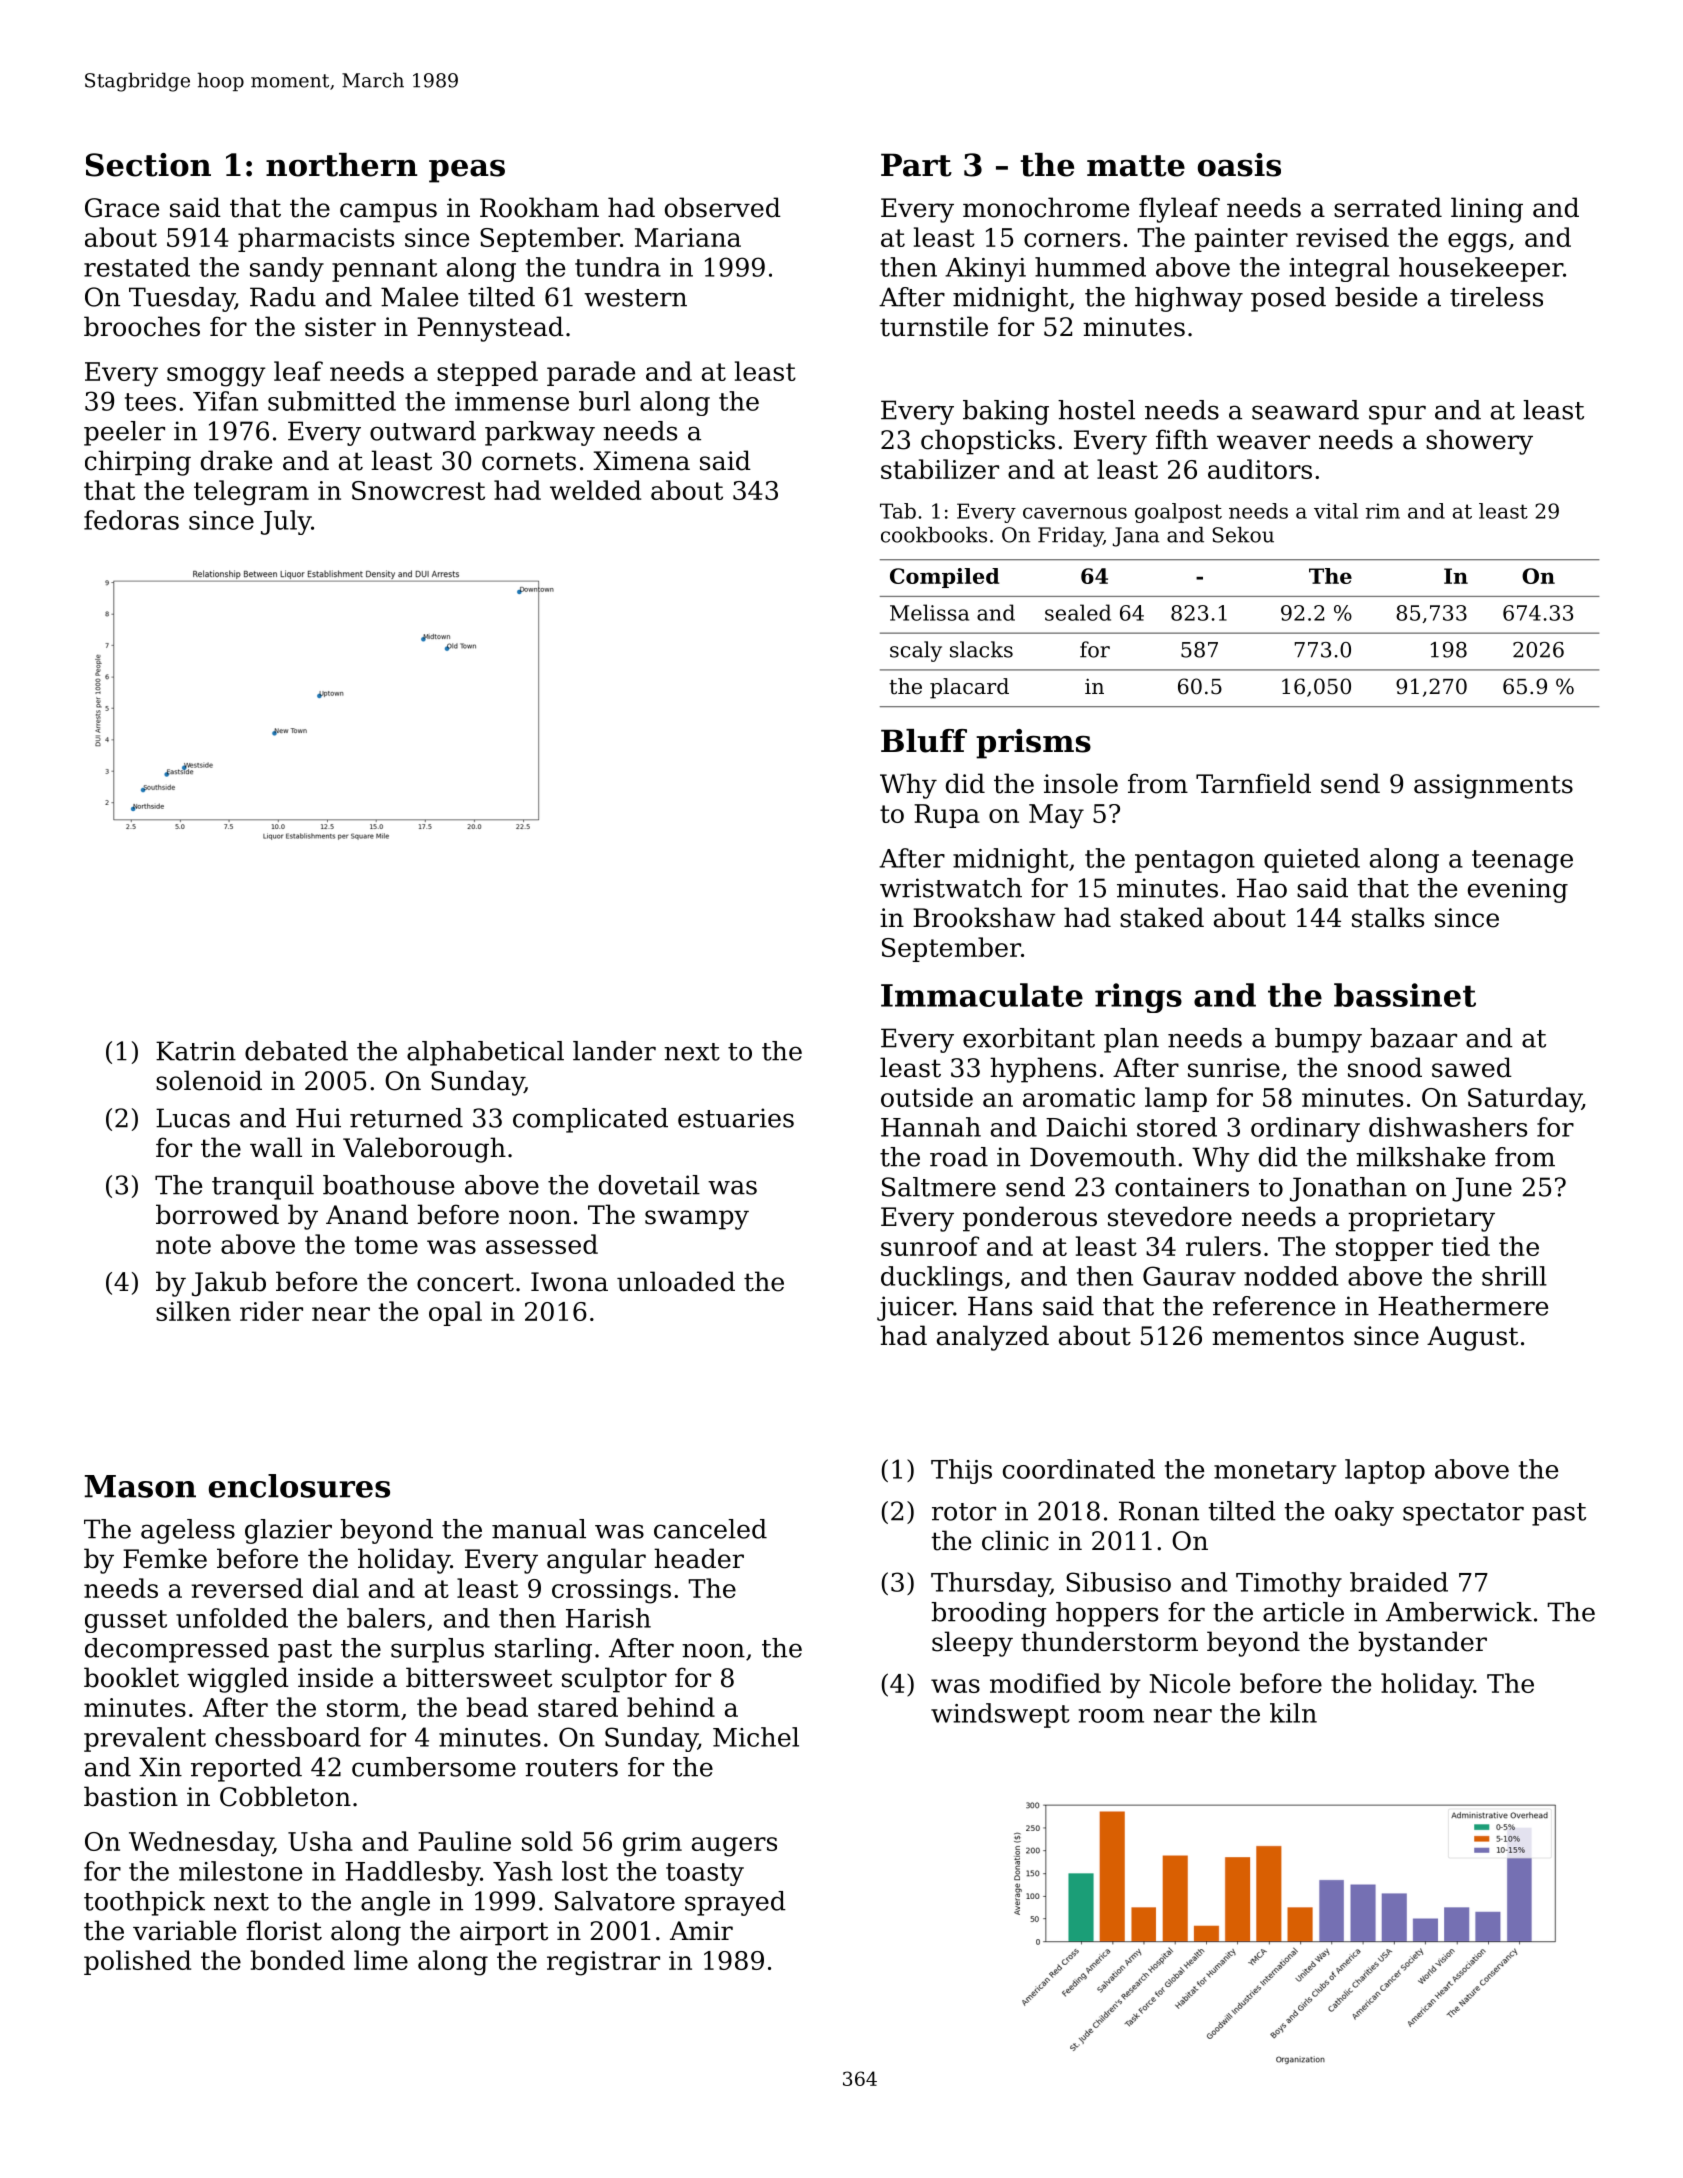  What do you see at coordinates (298, 1960) in the screenshot?
I see `bonded` at bounding box center [298, 1960].
